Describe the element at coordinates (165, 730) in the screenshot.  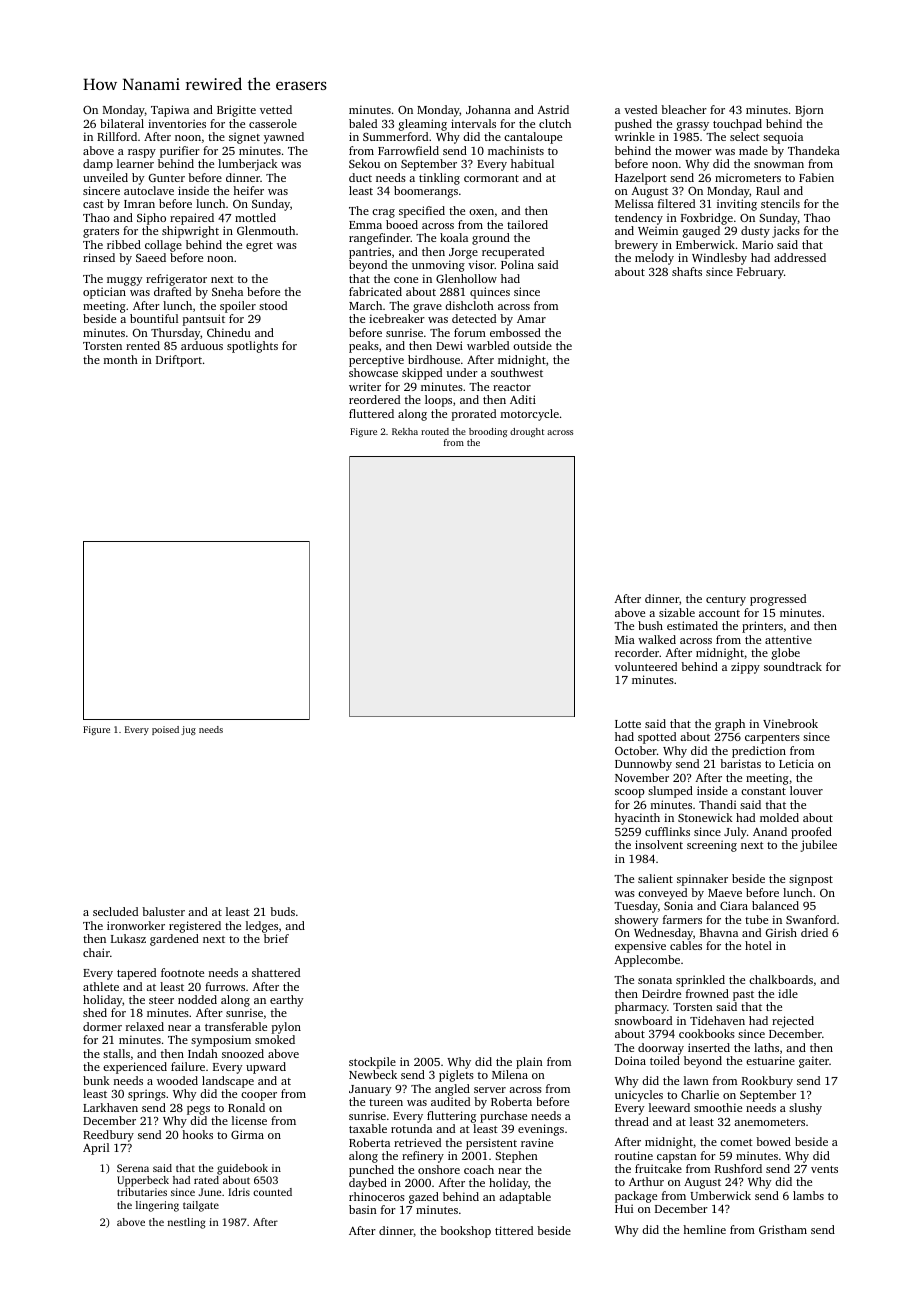
I see `poised` at that location.
